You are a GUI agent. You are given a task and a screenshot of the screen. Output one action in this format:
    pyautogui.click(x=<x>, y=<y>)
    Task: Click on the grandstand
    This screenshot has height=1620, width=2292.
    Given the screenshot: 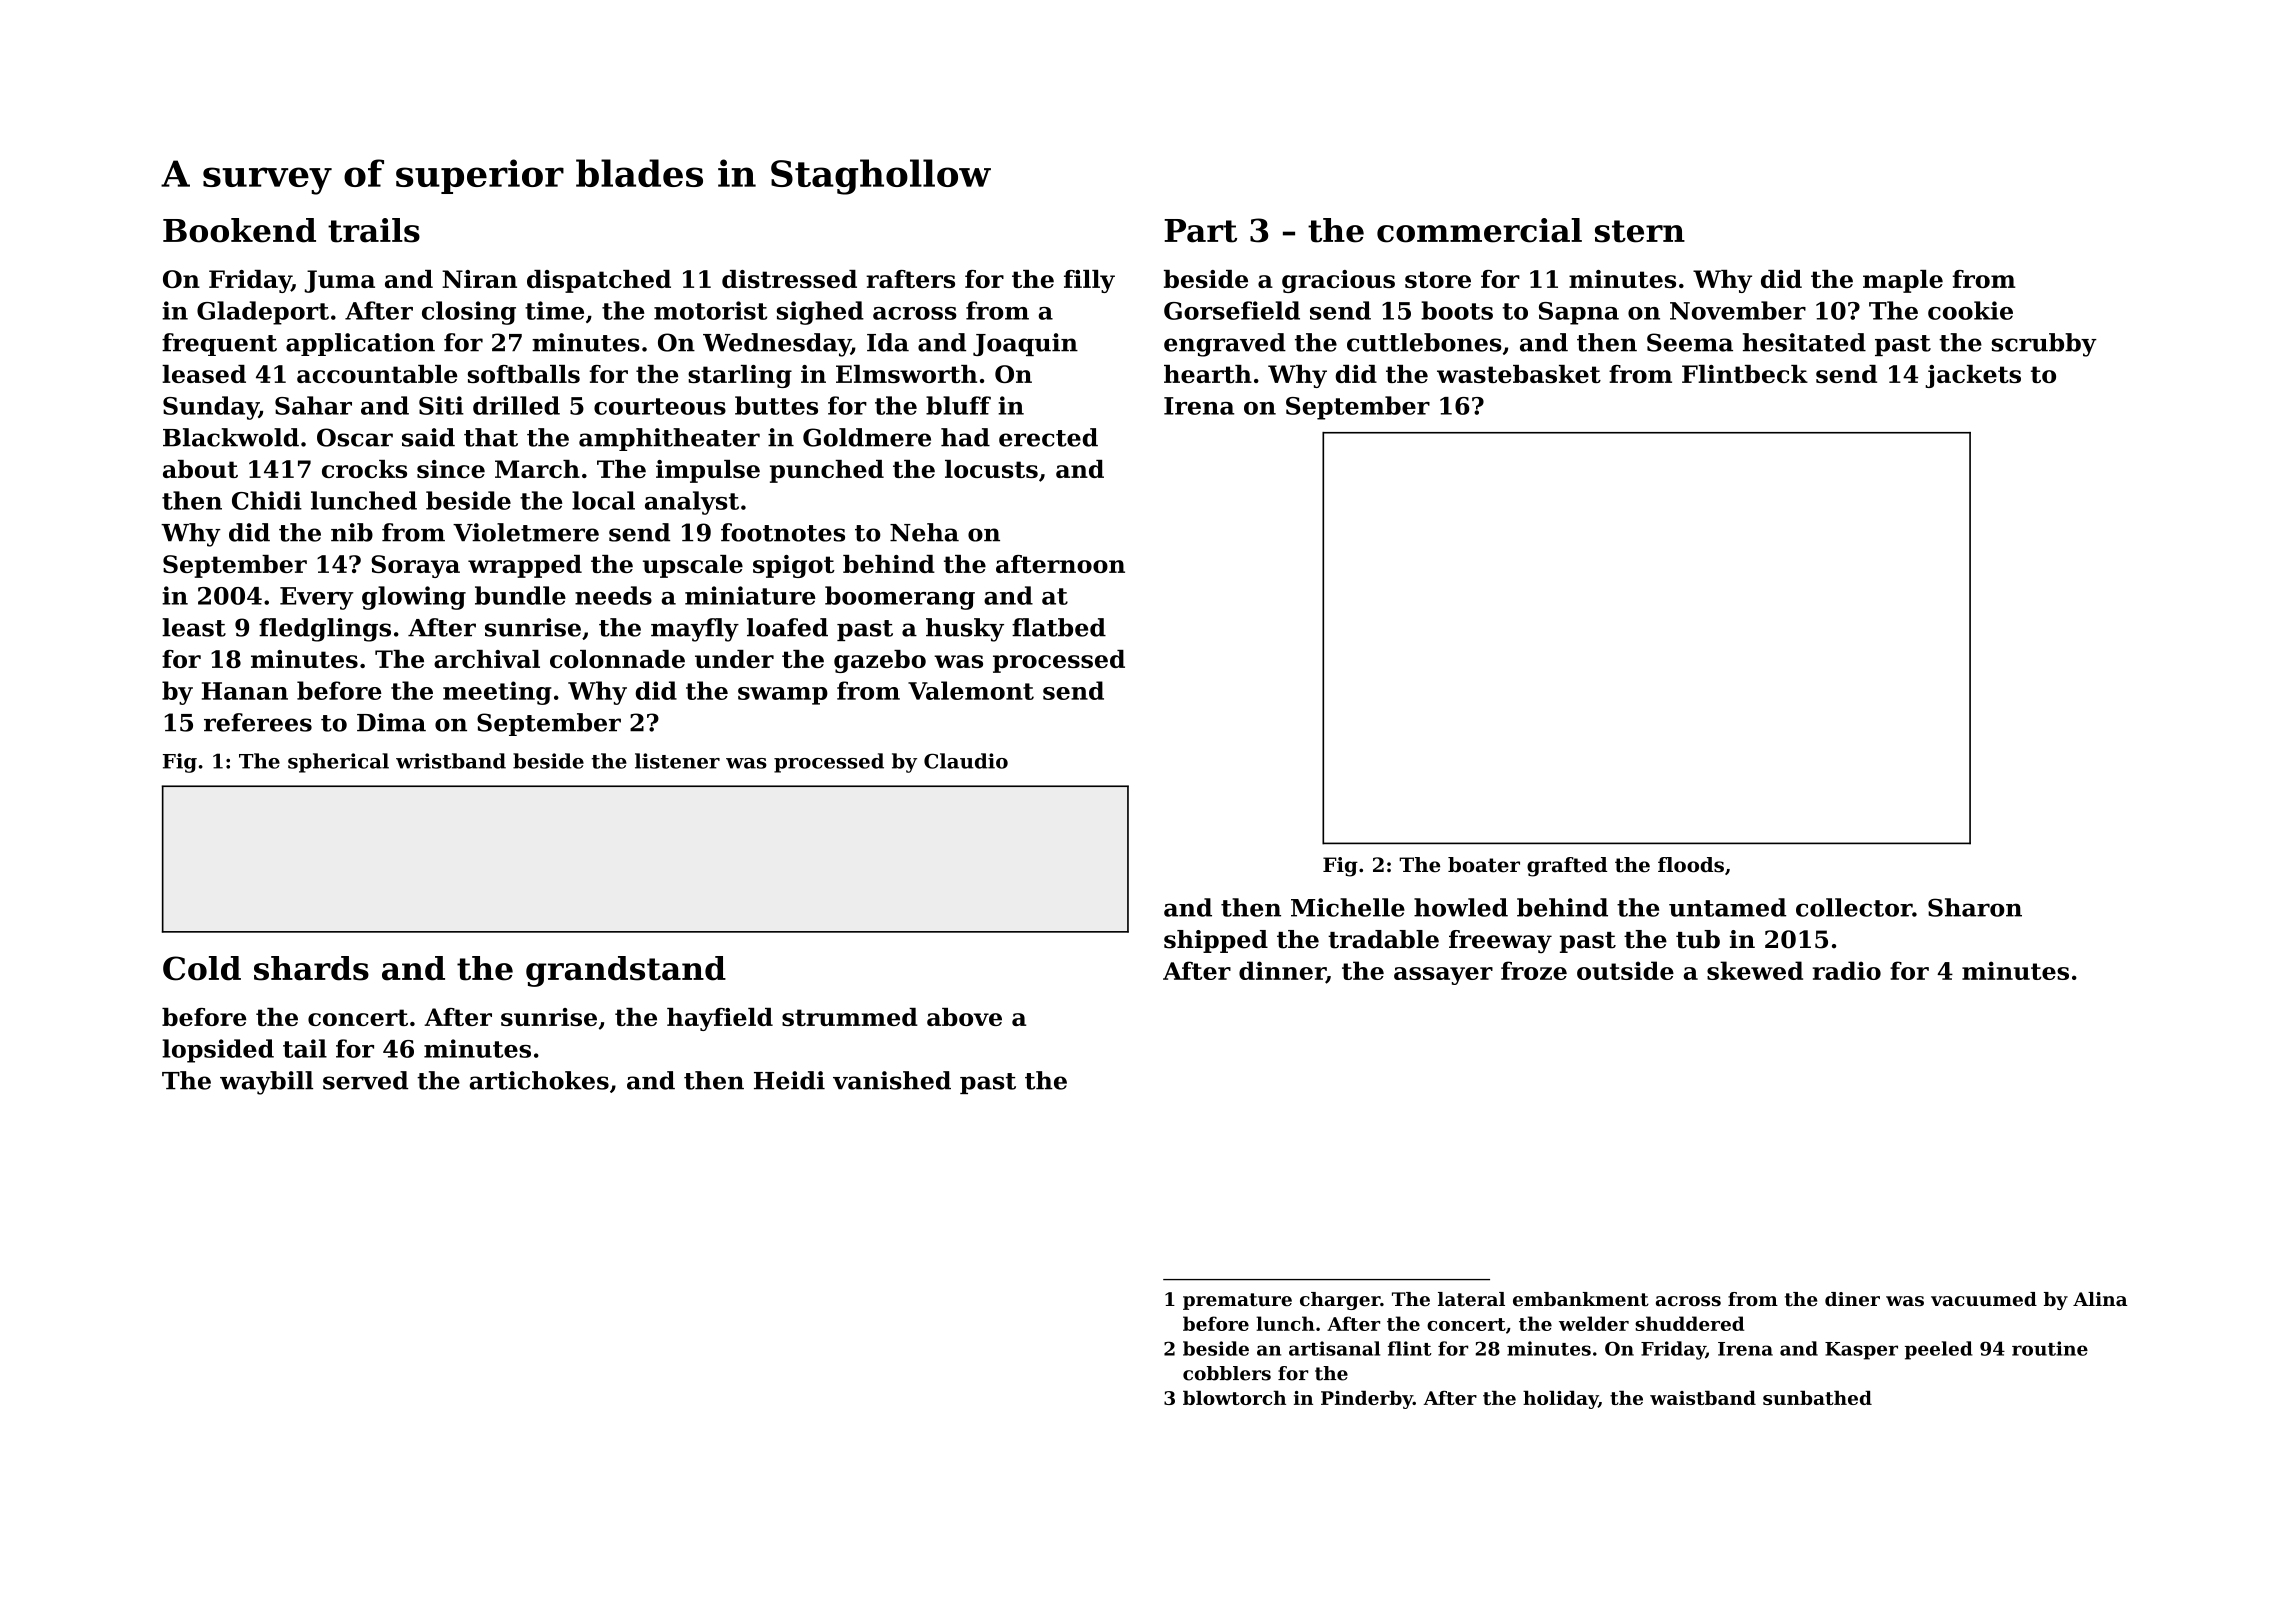 What is the action you would take?
    pyautogui.click(x=626, y=971)
